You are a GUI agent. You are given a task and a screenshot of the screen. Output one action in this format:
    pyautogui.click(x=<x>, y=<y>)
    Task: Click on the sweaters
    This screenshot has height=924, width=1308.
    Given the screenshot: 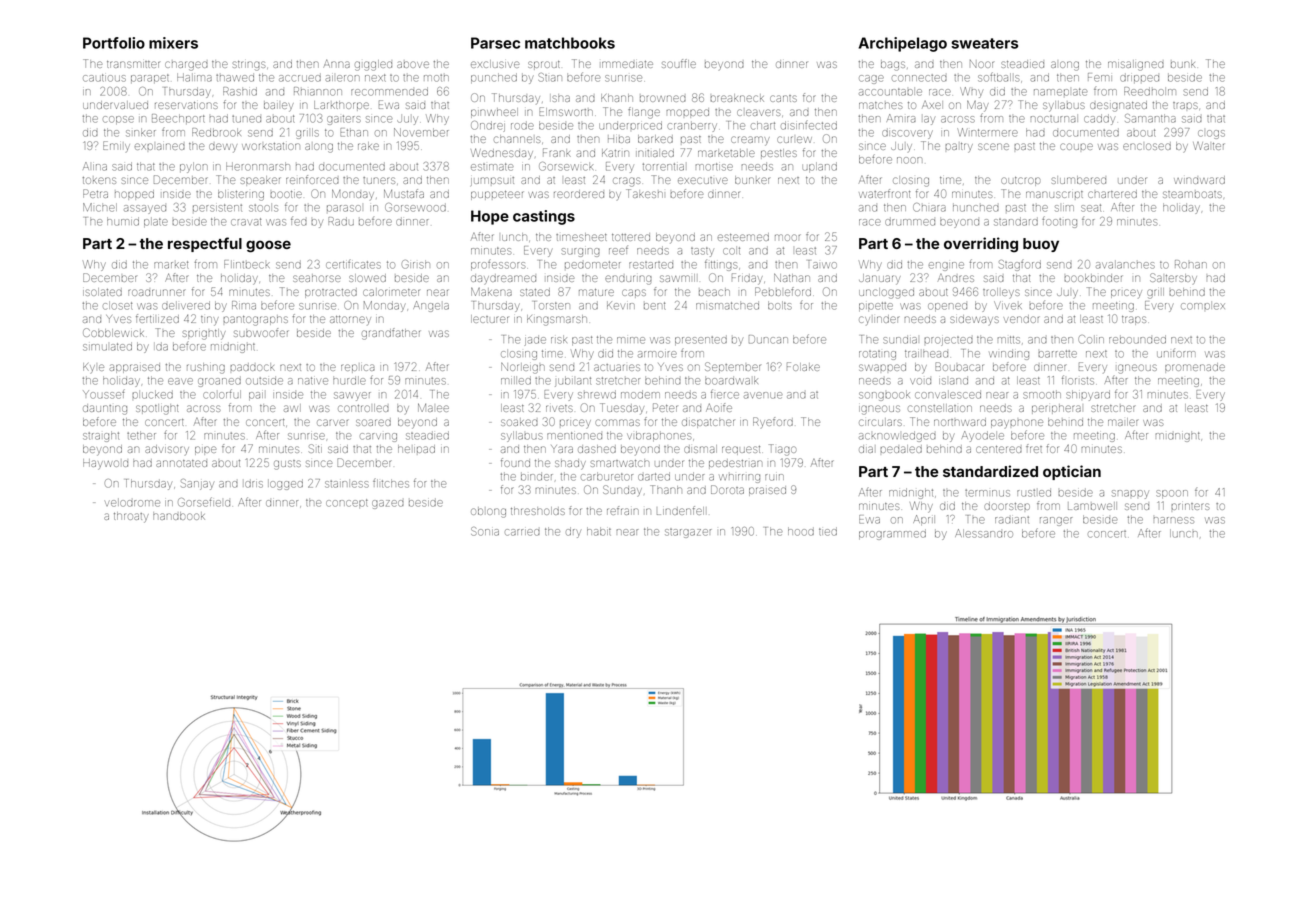 What is the action you would take?
    pyautogui.click(x=984, y=43)
